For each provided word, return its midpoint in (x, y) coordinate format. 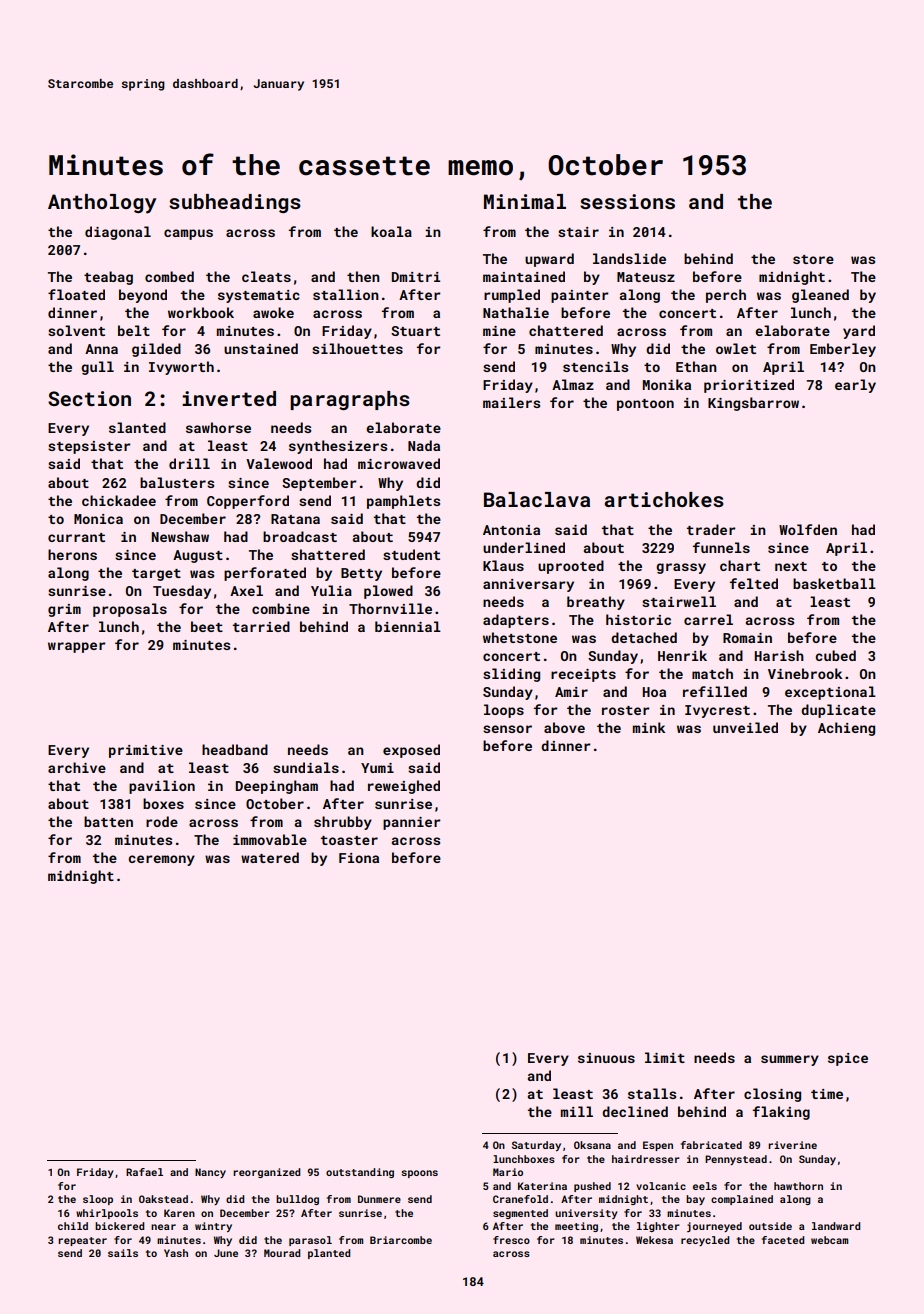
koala (391, 231)
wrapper (77, 647)
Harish (779, 655)
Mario (508, 1172)
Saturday (536, 1146)
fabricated (711, 1145)
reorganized (267, 1173)
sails (123, 1253)
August (198, 556)
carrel (708, 619)
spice (848, 1059)
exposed (411, 751)
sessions (627, 201)
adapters (516, 621)
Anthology (102, 204)
